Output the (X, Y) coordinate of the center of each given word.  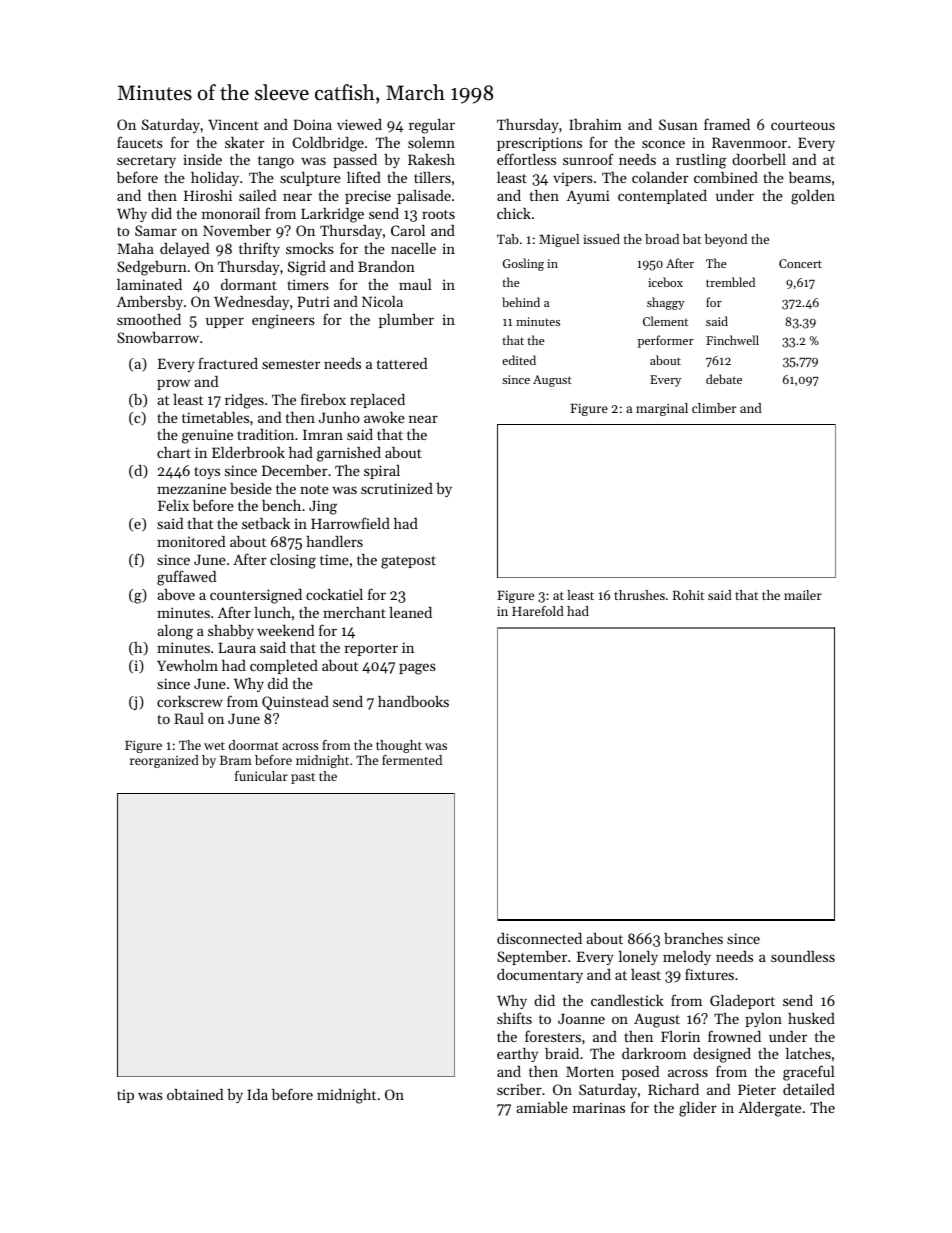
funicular (261, 776)
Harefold (538, 611)
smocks (310, 248)
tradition (265, 434)
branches (693, 938)
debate (724, 379)
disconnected (539, 938)
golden (813, 197)
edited (519, 360)
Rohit (688, 595)
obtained (195, 1094)
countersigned (256, 596)
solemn (431, 142)
